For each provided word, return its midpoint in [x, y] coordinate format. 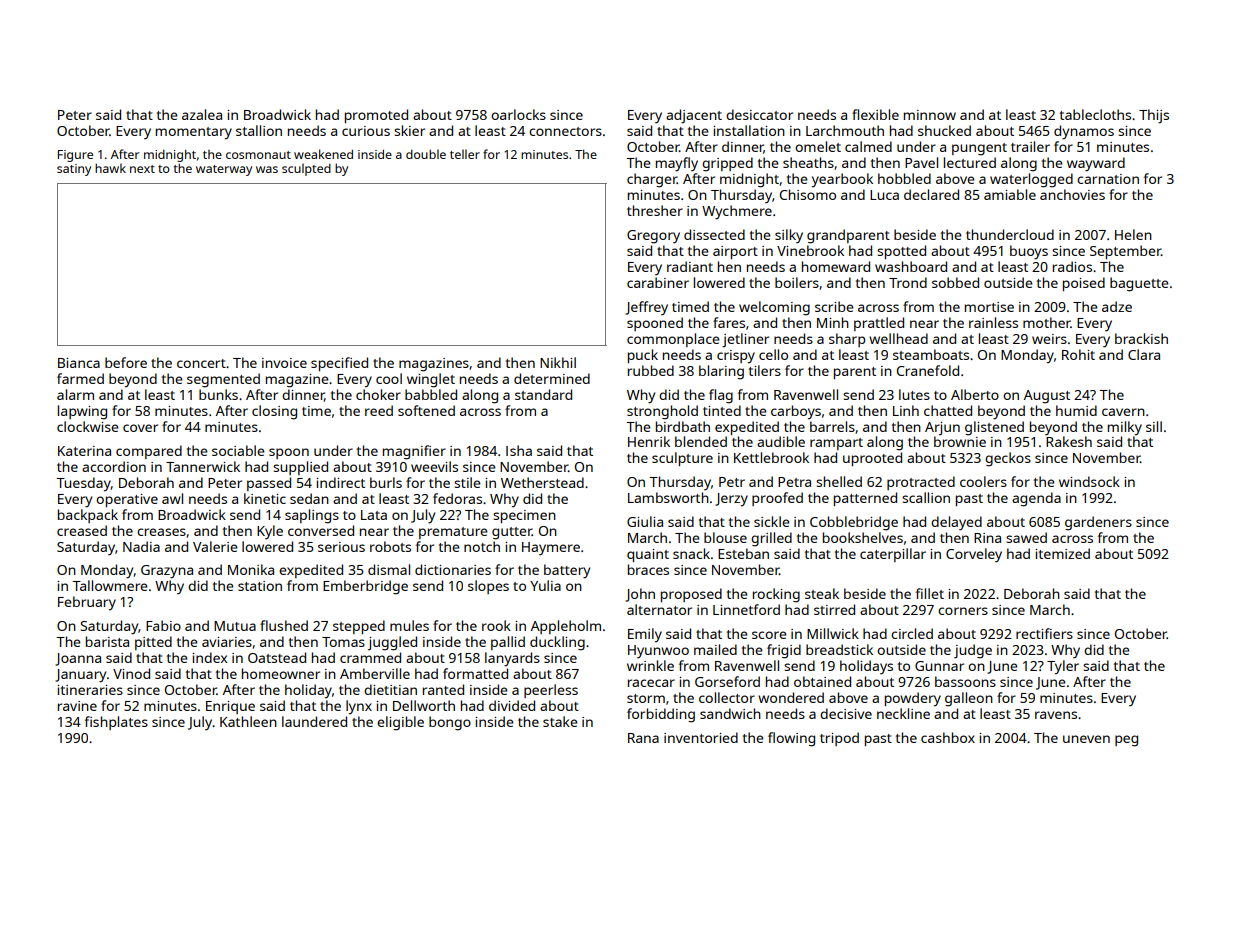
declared [931, 194]
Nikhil [558, 362]
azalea [202, 114]
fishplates [116, 723]
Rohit [1078, 354]
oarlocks [518, 114]
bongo [450, 723]
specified [339, 364]
